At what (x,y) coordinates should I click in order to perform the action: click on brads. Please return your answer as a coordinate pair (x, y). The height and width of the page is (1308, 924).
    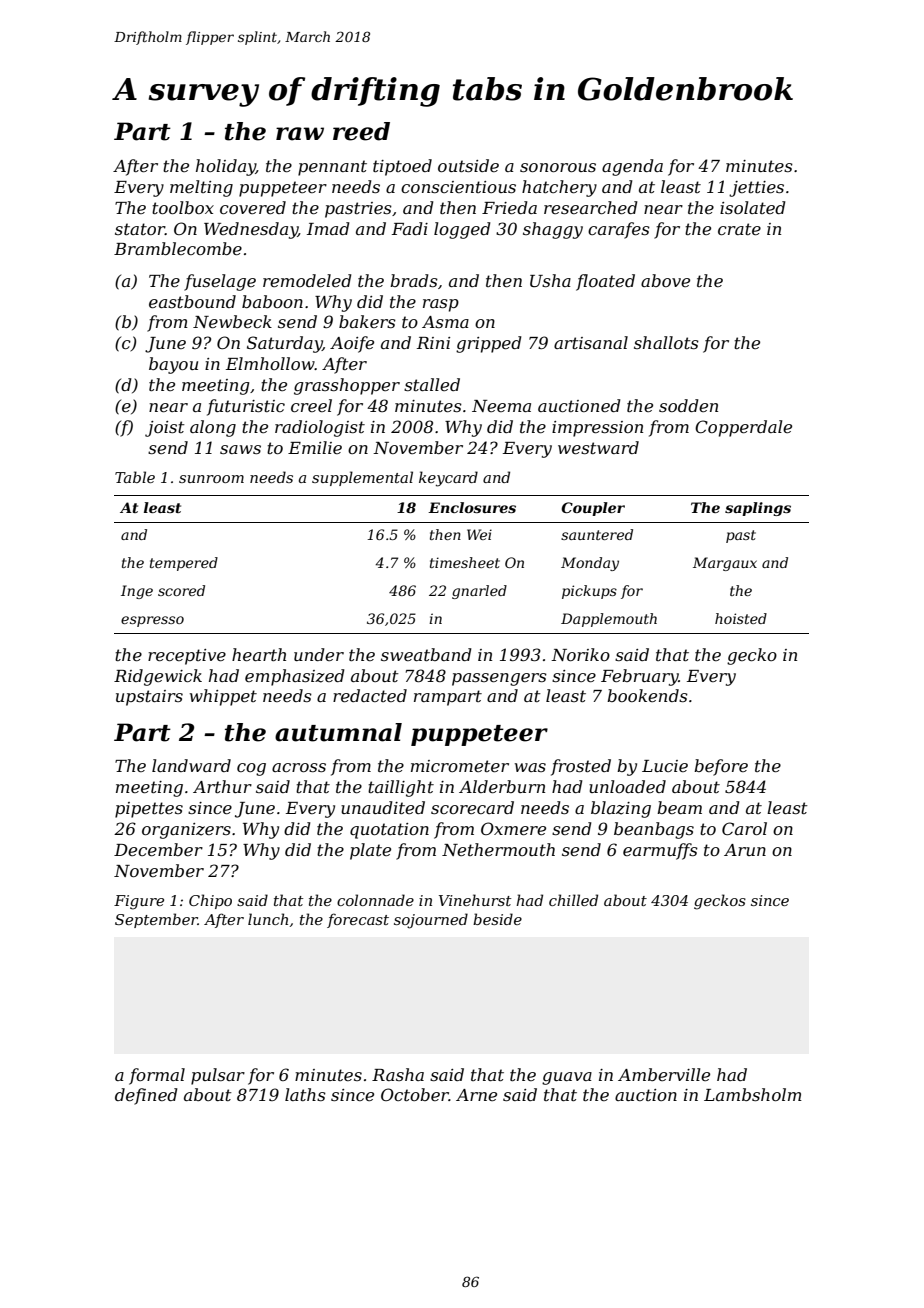
    Looking at the image, I should click on (414, 280).
